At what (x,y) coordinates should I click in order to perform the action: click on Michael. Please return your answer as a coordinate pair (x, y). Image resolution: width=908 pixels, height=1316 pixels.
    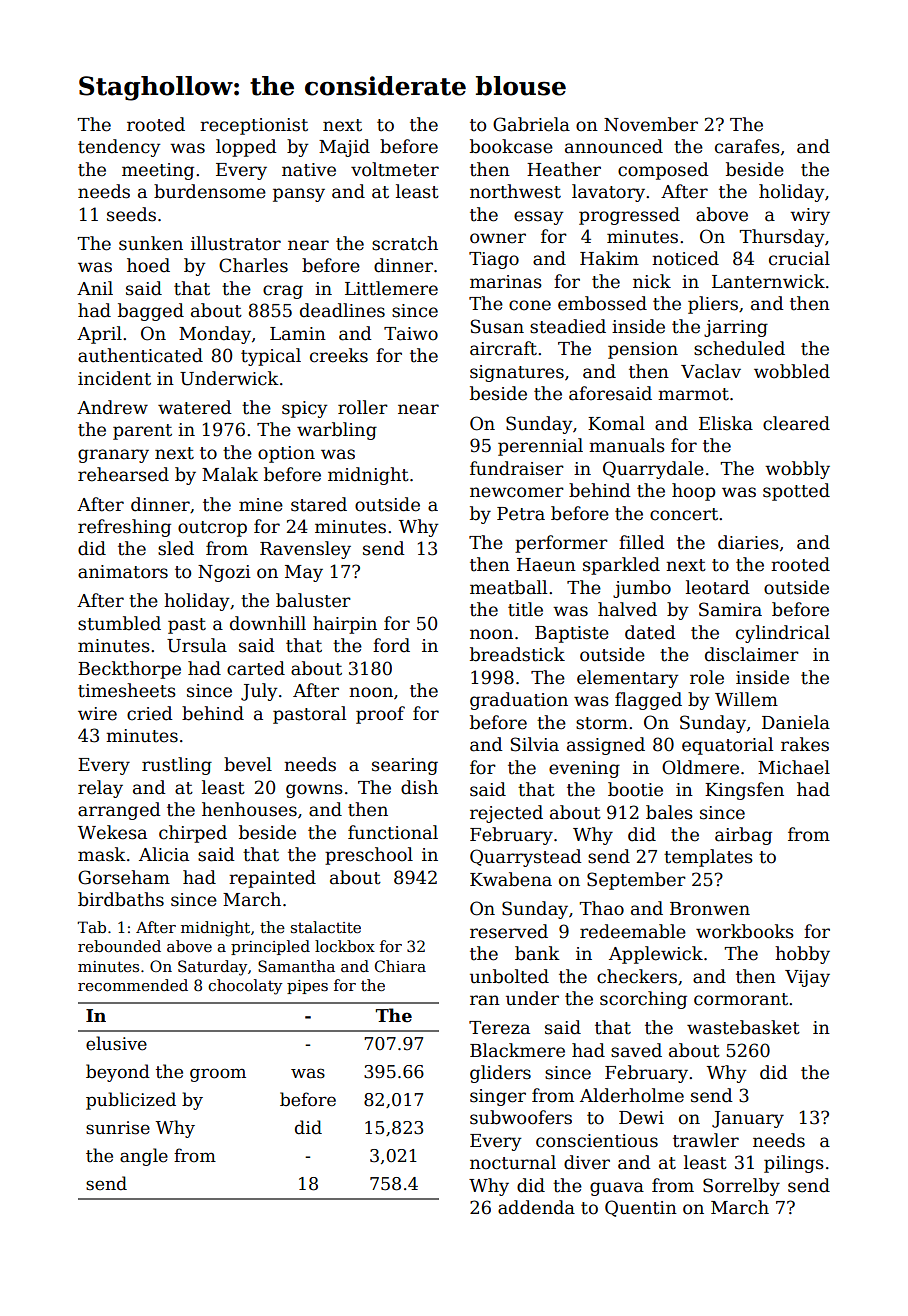
    Looking at the image, I should click on (794, 767).
